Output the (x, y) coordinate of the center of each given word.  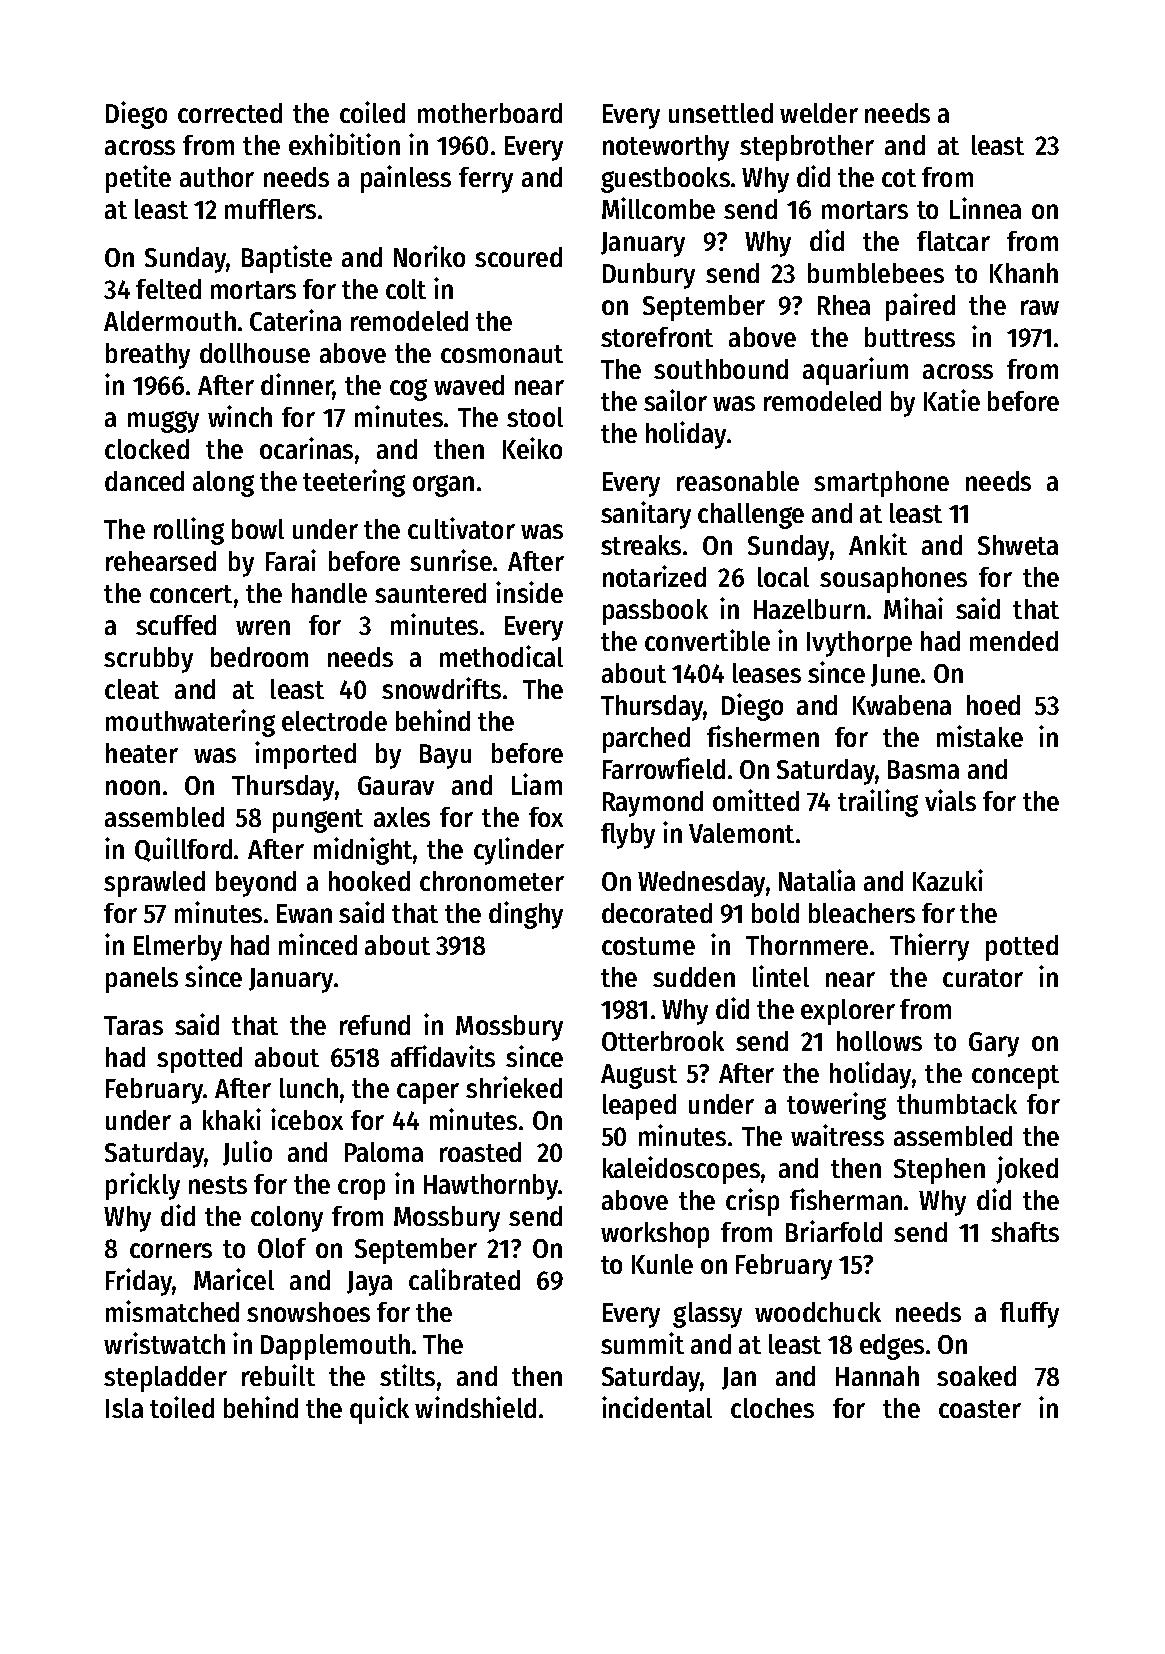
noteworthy (666, 148)
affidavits (443, 1056)
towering (836, 1106)
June (895, 675)
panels (142, 980)
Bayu (445, 756)
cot (899, 178)
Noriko (429, 256)
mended (1014, 641)
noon (133, 787)
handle (329, 593)
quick (379, 1410)
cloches (772, 1408)
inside (529, 592)
